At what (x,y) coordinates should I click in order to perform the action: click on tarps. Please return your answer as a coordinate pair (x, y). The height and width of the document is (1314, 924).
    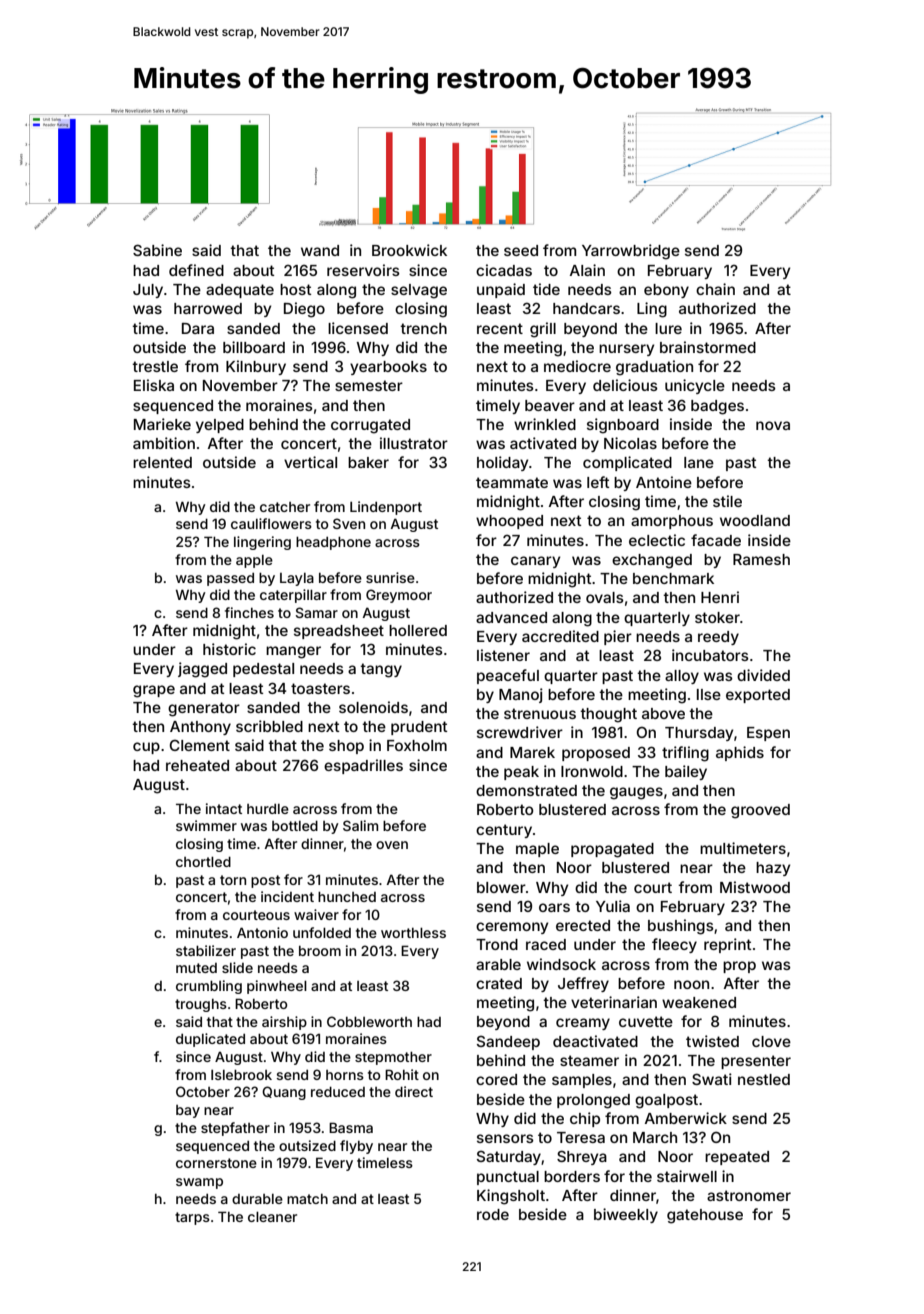
    Looking at the image, I should click on (192, 1218).
